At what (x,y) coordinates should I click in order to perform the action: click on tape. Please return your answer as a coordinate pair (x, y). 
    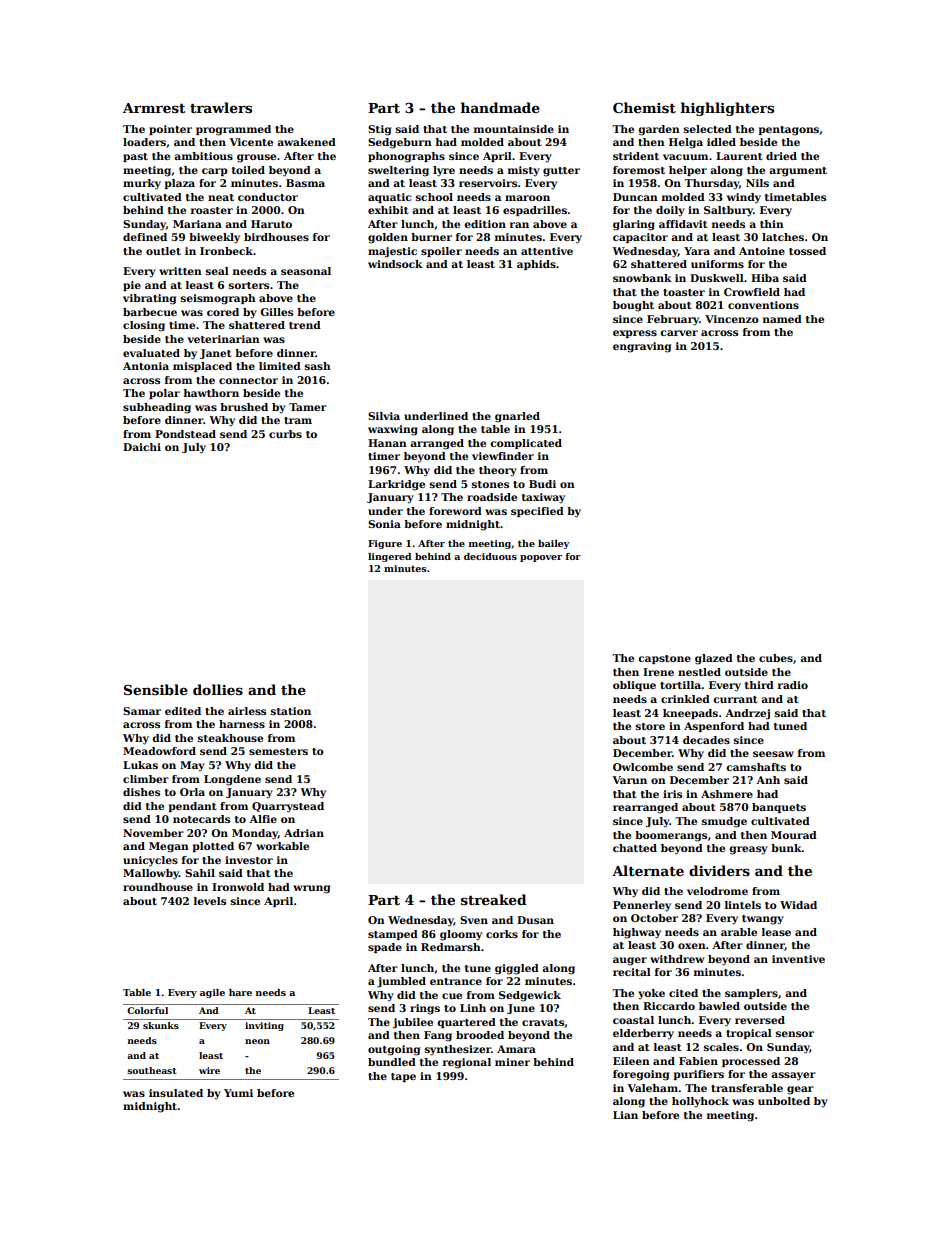
    Looking at the image, I should click on (403, 1077).
